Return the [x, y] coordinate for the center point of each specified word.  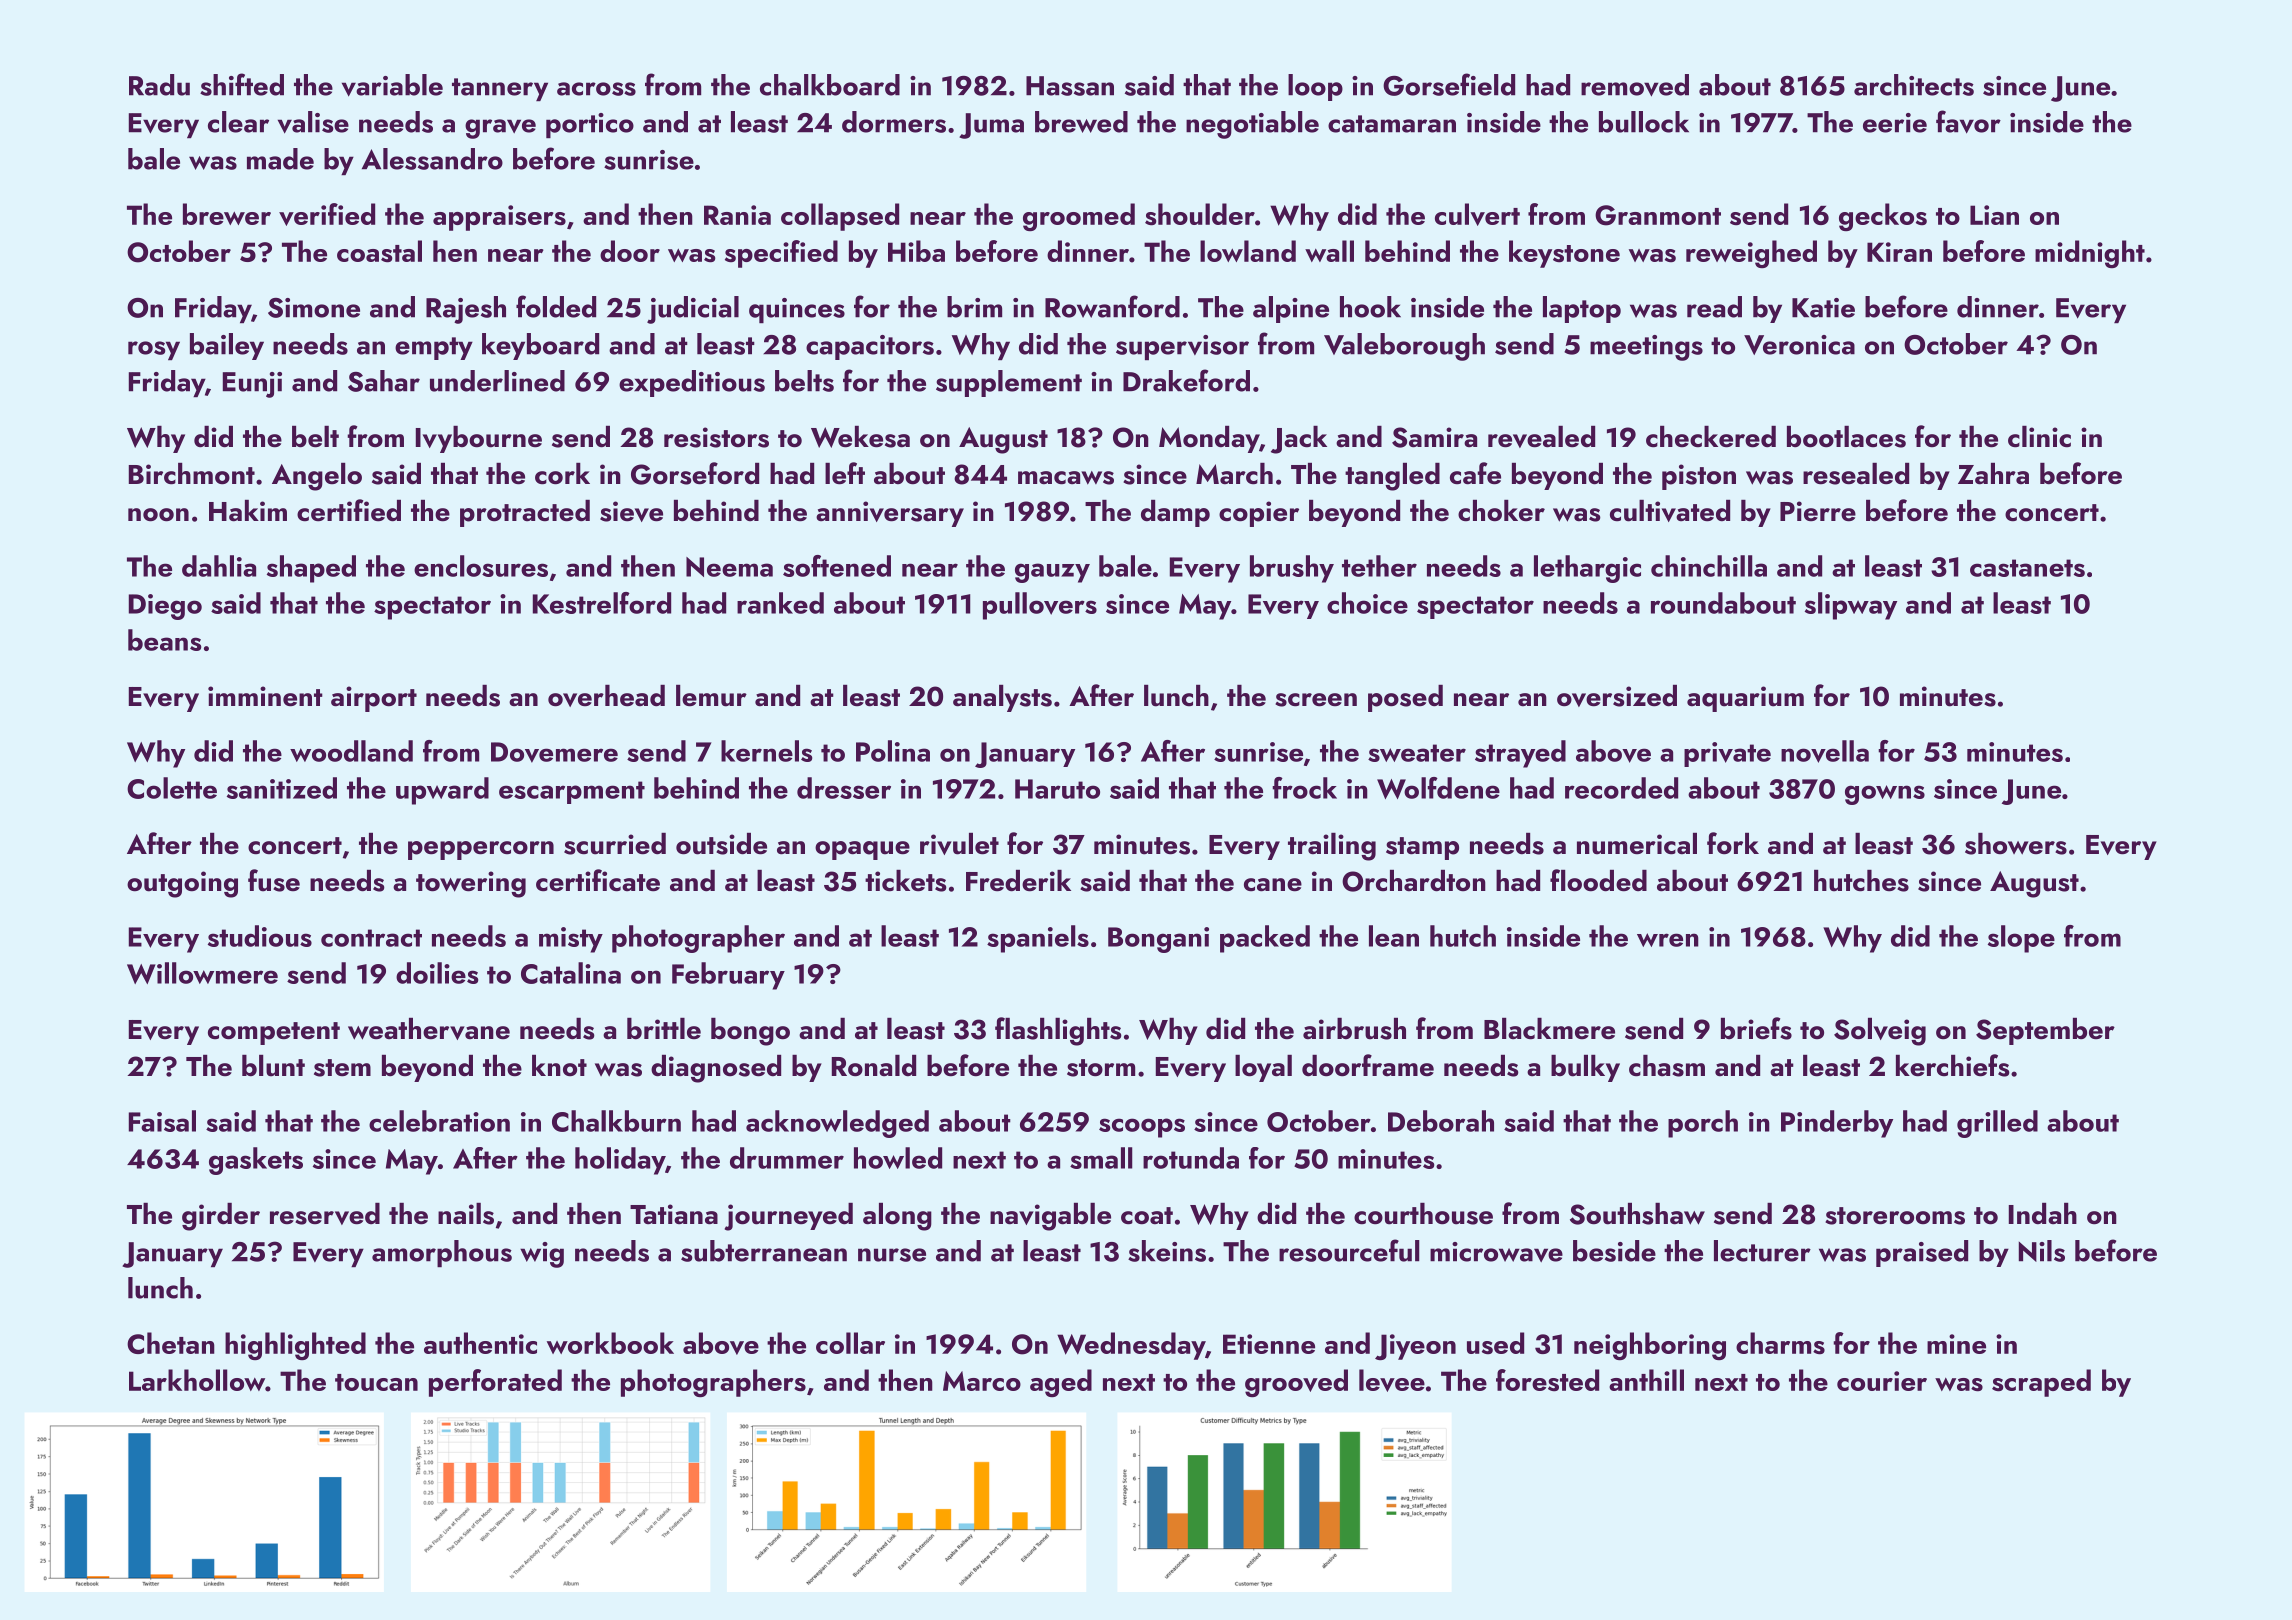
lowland [1248, 251]
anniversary [890, 514]
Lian [1994, 215]
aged [1061, 1383]
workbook [610, 1343]
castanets [2027, 568]
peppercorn [481, 850]
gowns [1885, 795]
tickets [906, 881]
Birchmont [192, 474]
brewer [227, 214]
